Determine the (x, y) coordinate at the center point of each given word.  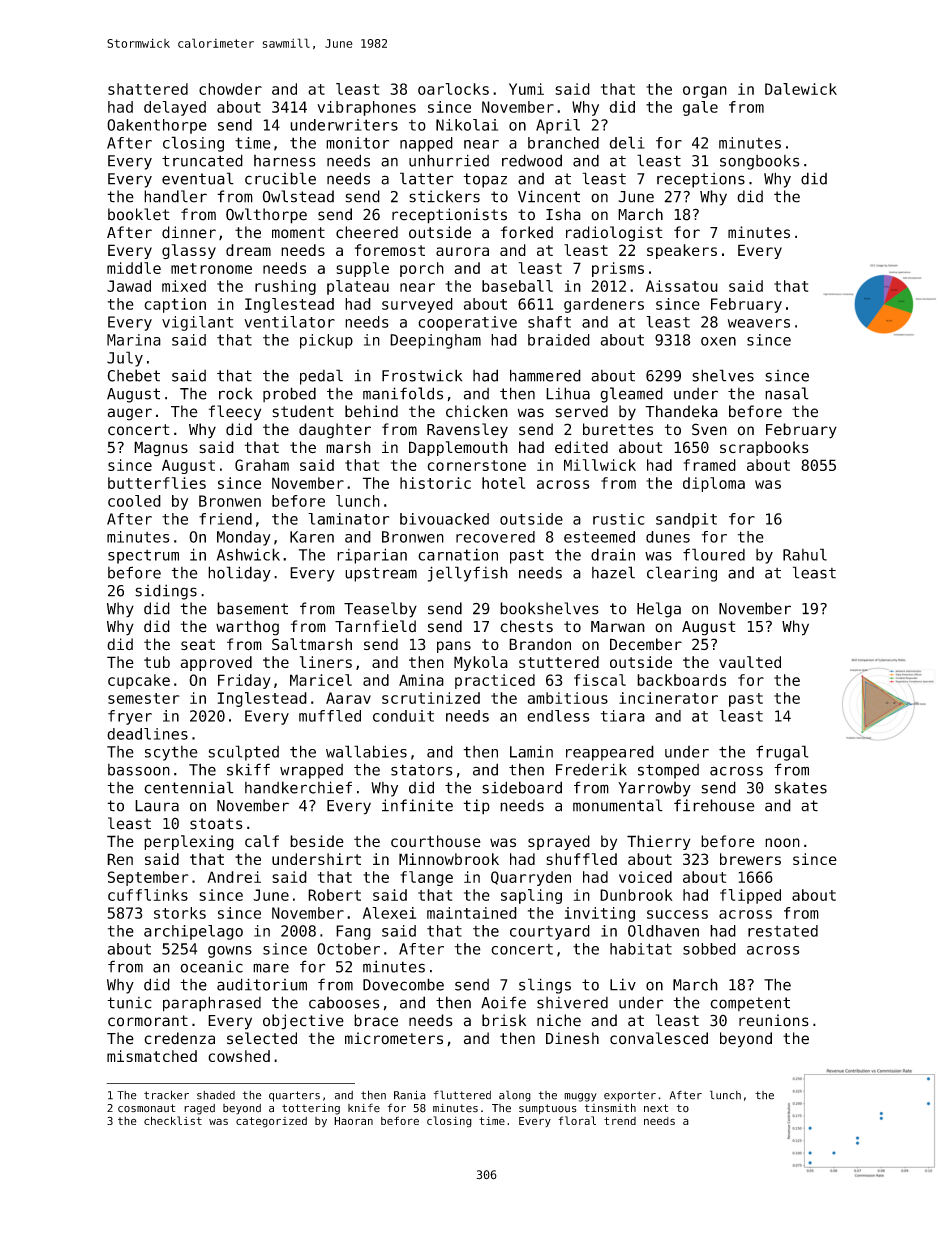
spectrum (143, 557)
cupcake (139, 681)
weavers (759, 323)
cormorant (148, 1021)
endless (558, 716)
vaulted (750, 662)
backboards (681, 680)
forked (527, 232)
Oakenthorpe (157, 126)
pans (454, 647)
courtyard (550, 932)
